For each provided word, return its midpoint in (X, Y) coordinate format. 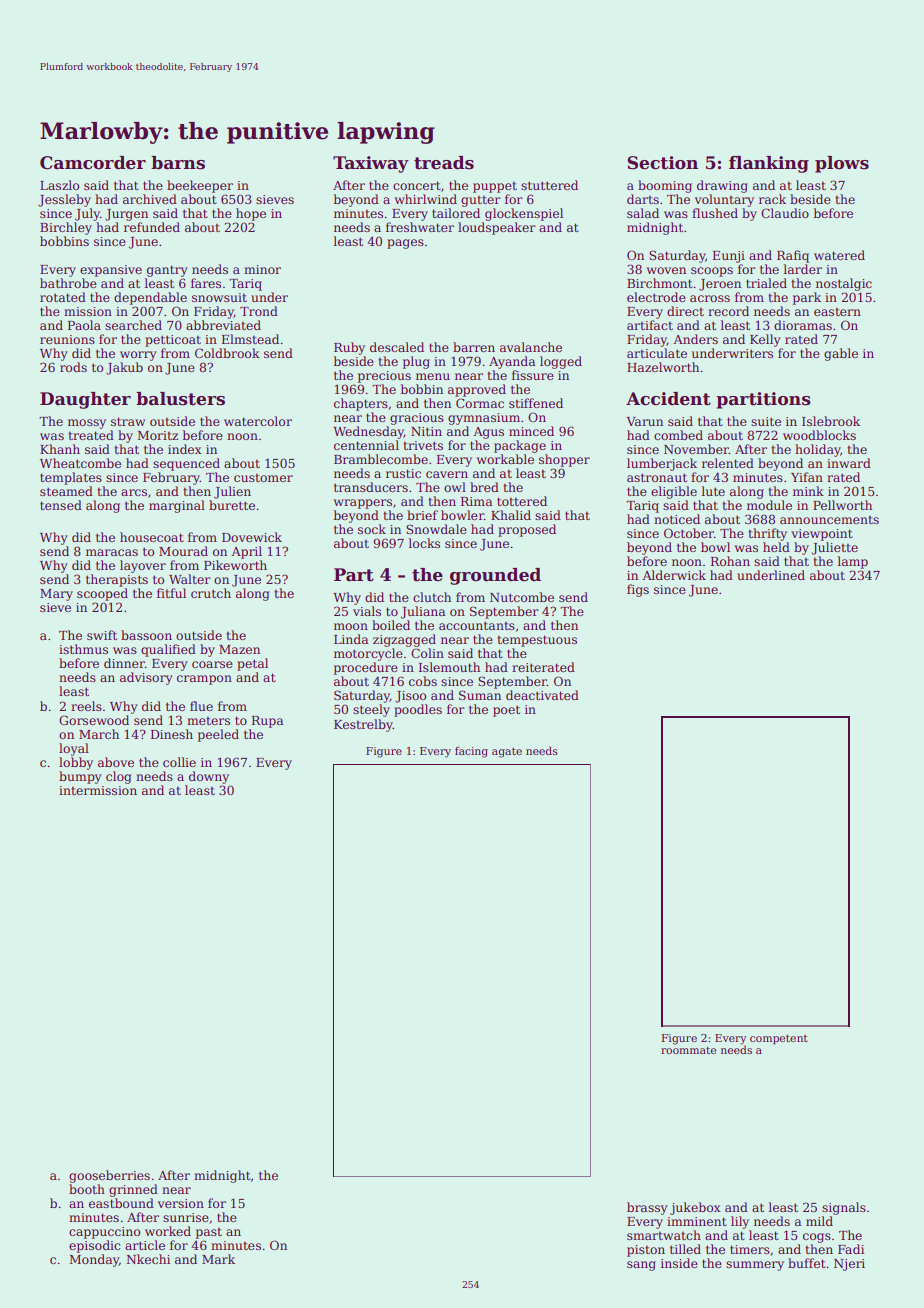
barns (178, 163)
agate (507, 753)
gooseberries (109, 1176)
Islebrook (831, 421)
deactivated (542, 695)
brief (422, 515)
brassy (647, 1208)
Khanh (60, 449)
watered (839, 255)
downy (209, 777)
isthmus (83, 649)
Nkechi (148, 1259)
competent (779, 1039)
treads (444, 163)
